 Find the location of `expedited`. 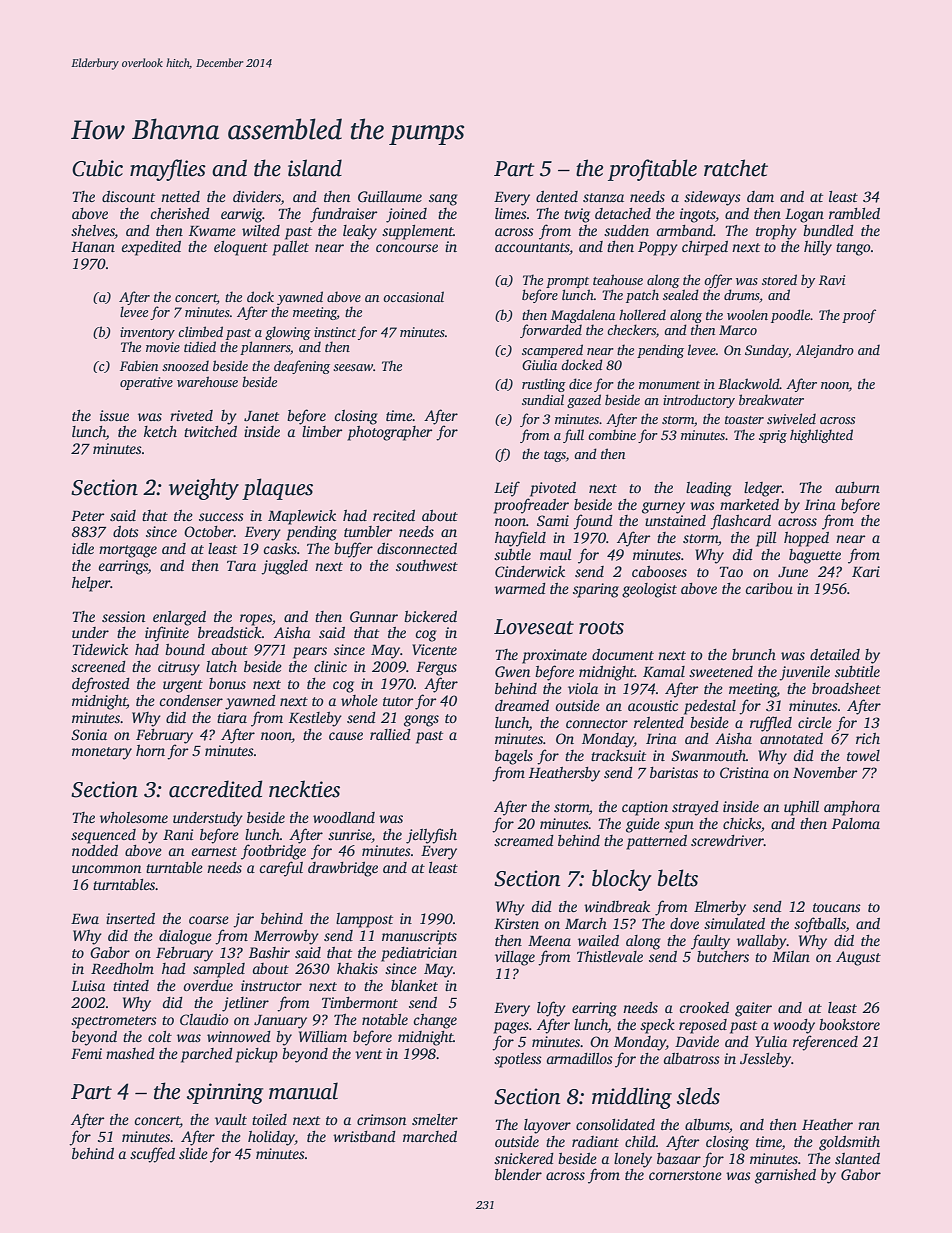

expedited is located at coordinates (151, 248).
